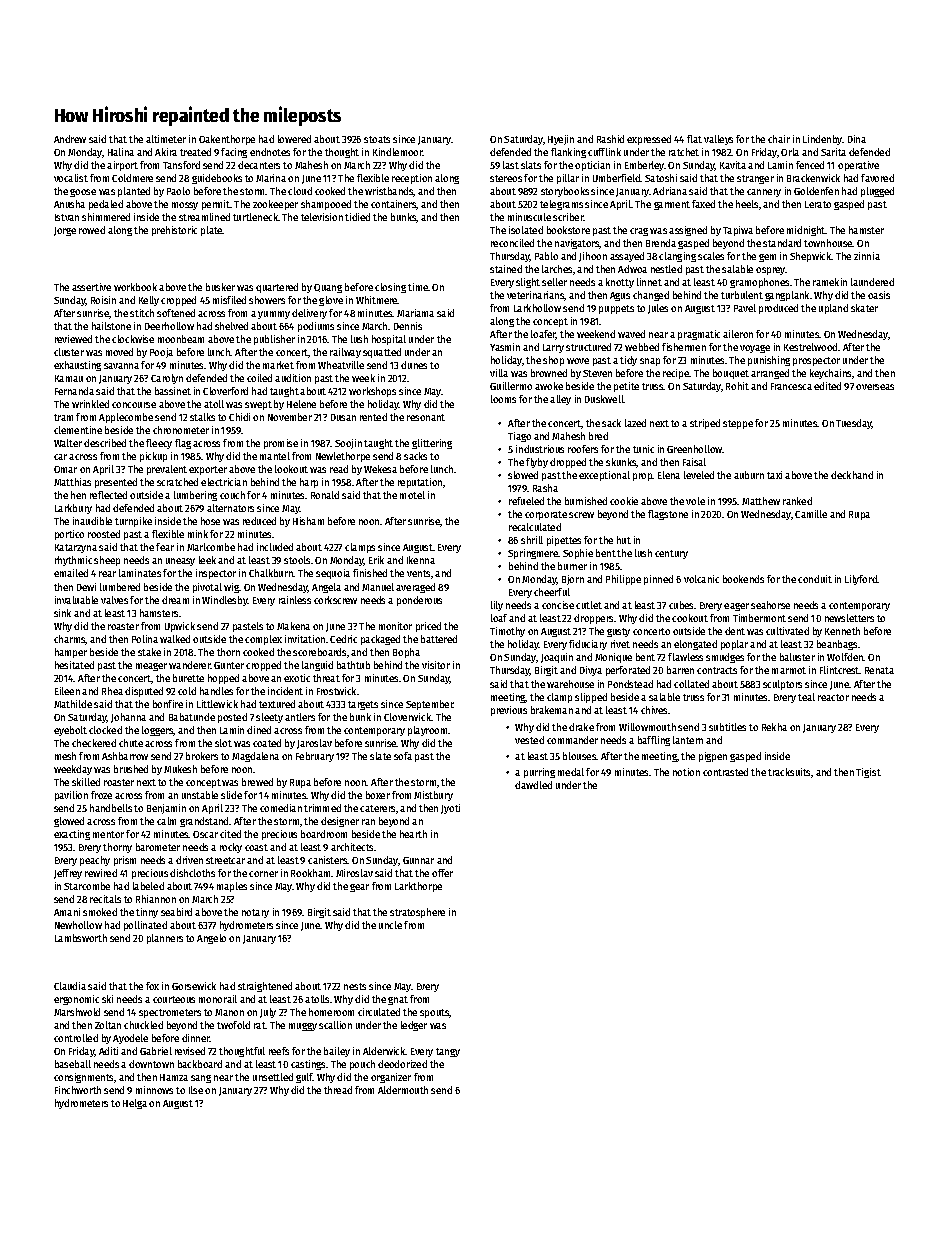 The image size is (952, 1233). What do you see at coordinates (779, 139) in the screenshot?
I see `chair` at bounding box center [779, 139].
